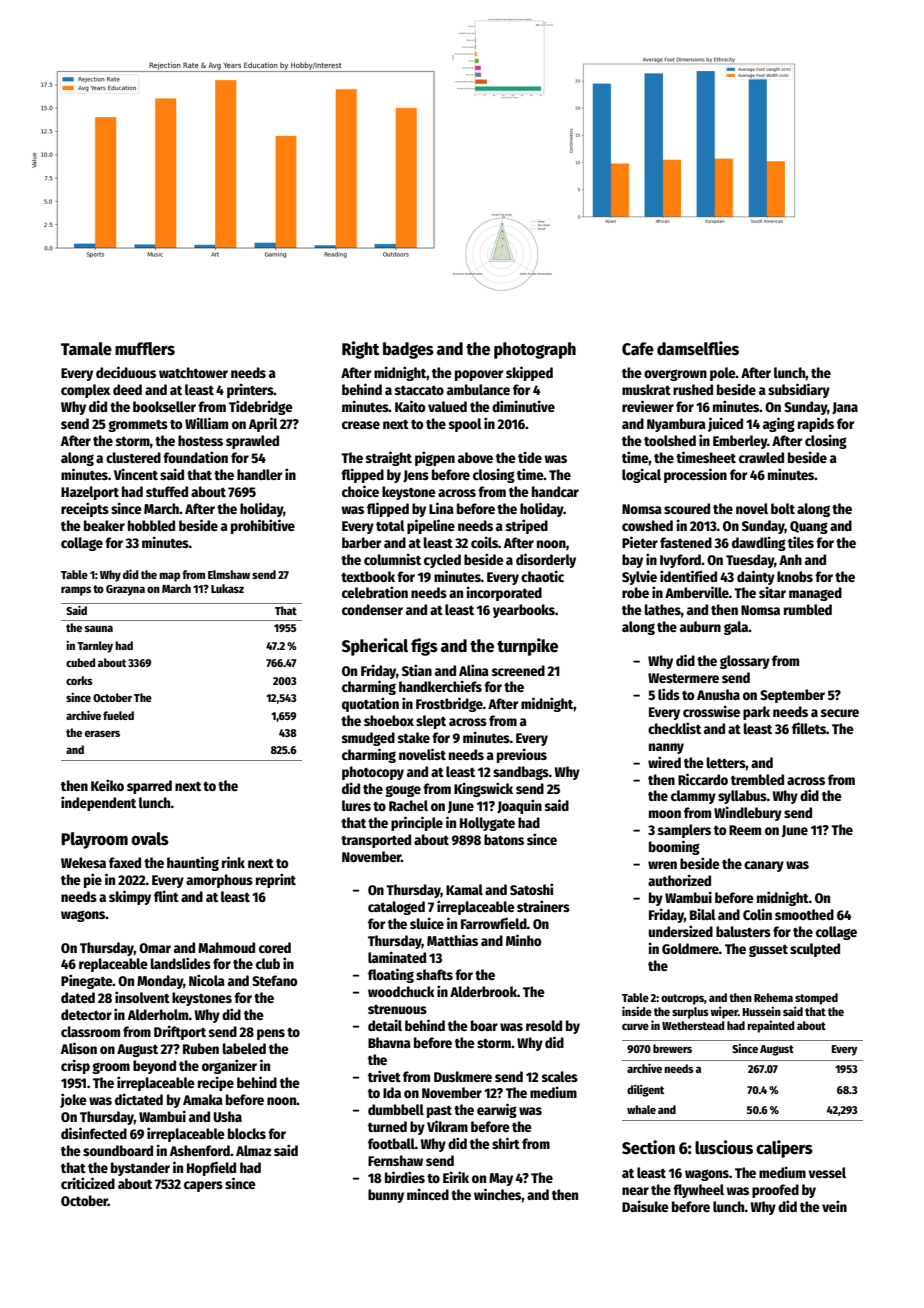 The image size is (924, 1308). What do you see at coordinates (834, 1206) in the screenshot?
I see `vein` at bounding box center [834, 1206].
